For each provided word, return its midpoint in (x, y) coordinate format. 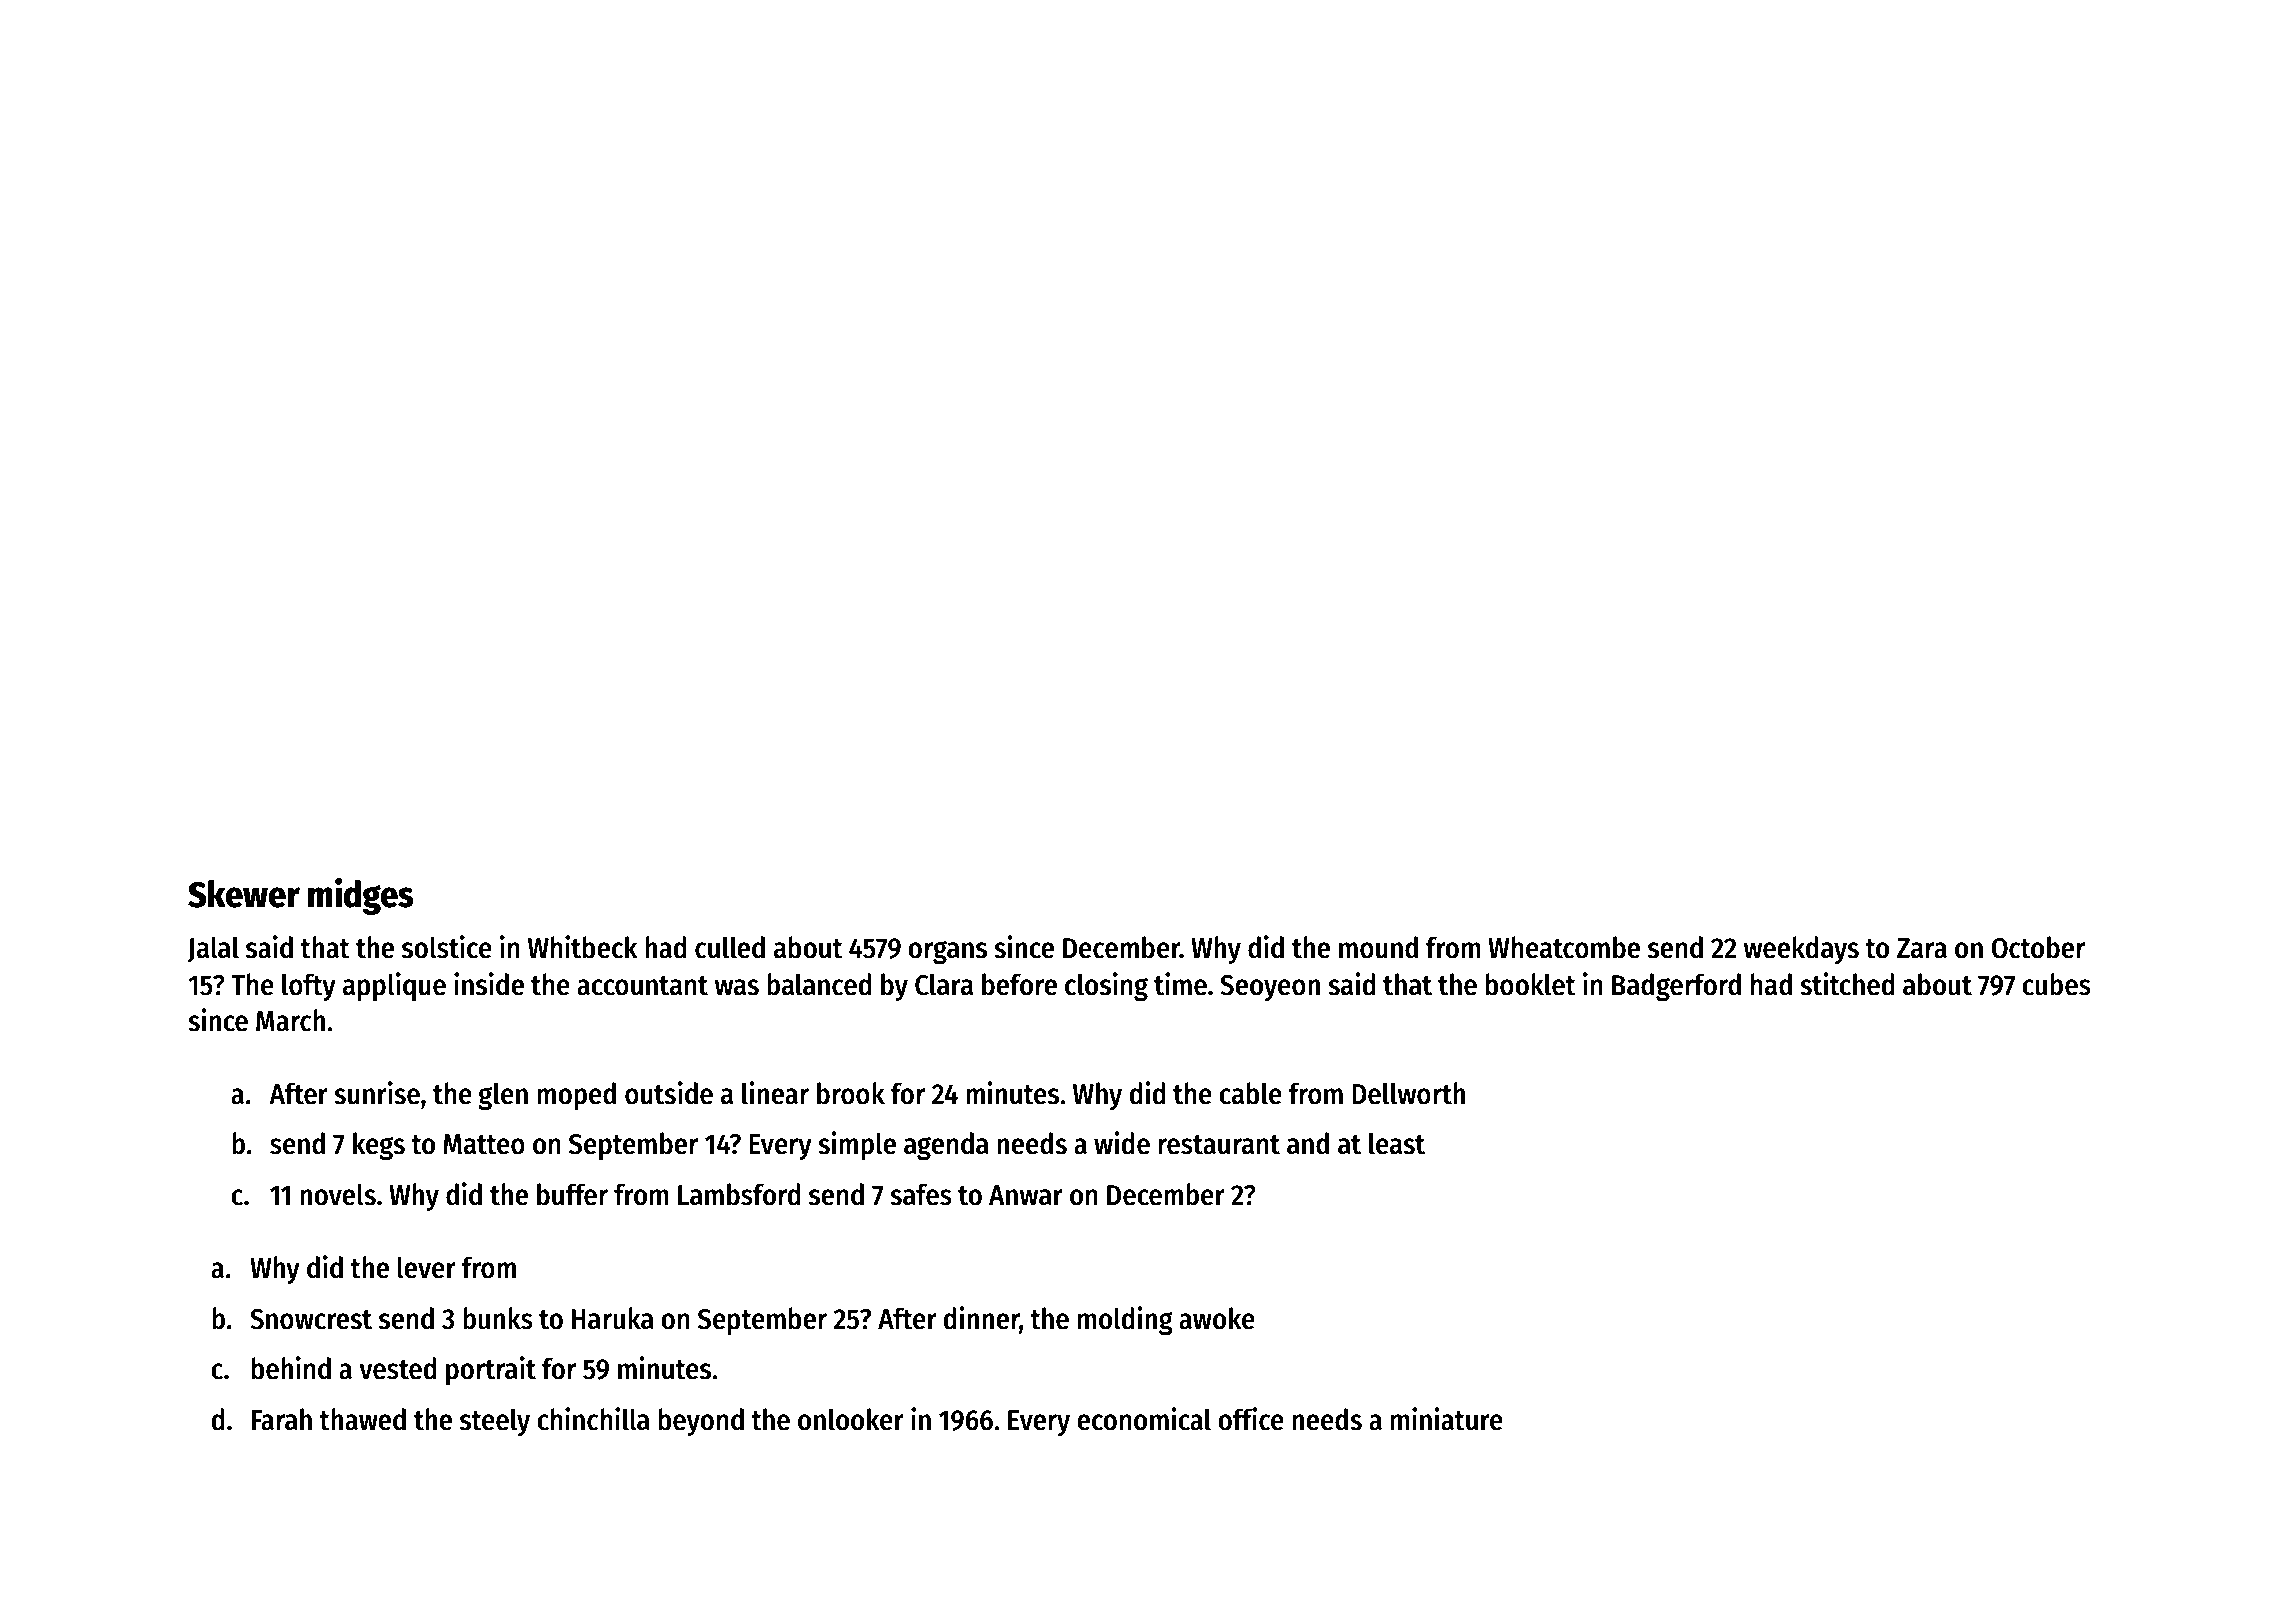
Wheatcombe (1564, 947)
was (736, 987)
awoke (1217, 1318)
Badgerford (1676, 987)
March (290, 1020)
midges (361, 896)
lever (426, 1267)
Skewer (244, 894)
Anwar (1026, 1195)
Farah (282, 1419)
